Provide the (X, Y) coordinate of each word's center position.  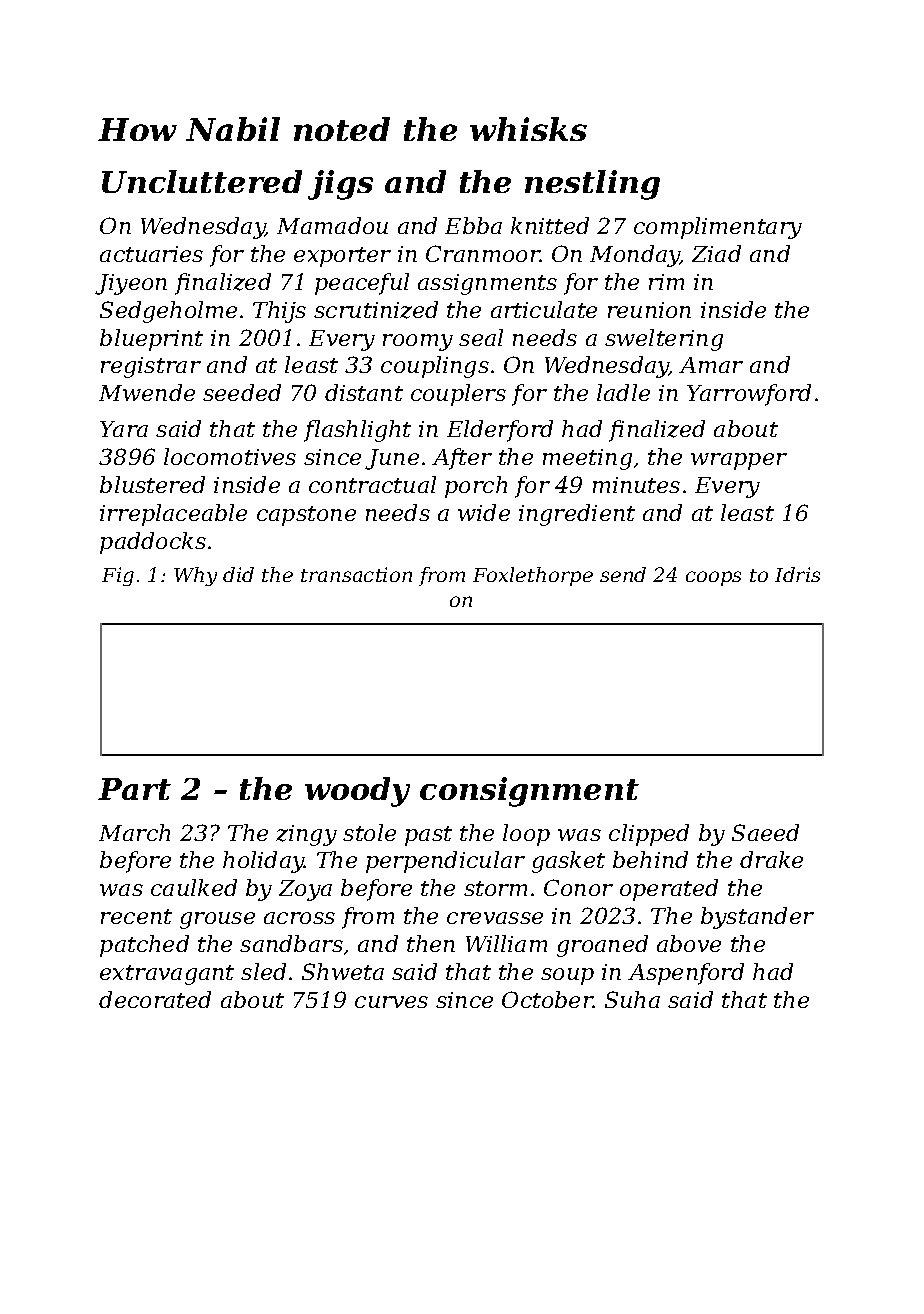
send (623, 574)
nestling (592, 185)
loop (526, 835)
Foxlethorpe (533, 576)
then (431, 943)
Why (195, 576)
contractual (372, 484)
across (299, 918)
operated (669, 890)
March (134, 832)
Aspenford (686, 974)
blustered (152, 484)
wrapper (739, 461)
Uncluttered (202, 181)
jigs (340, 185)
